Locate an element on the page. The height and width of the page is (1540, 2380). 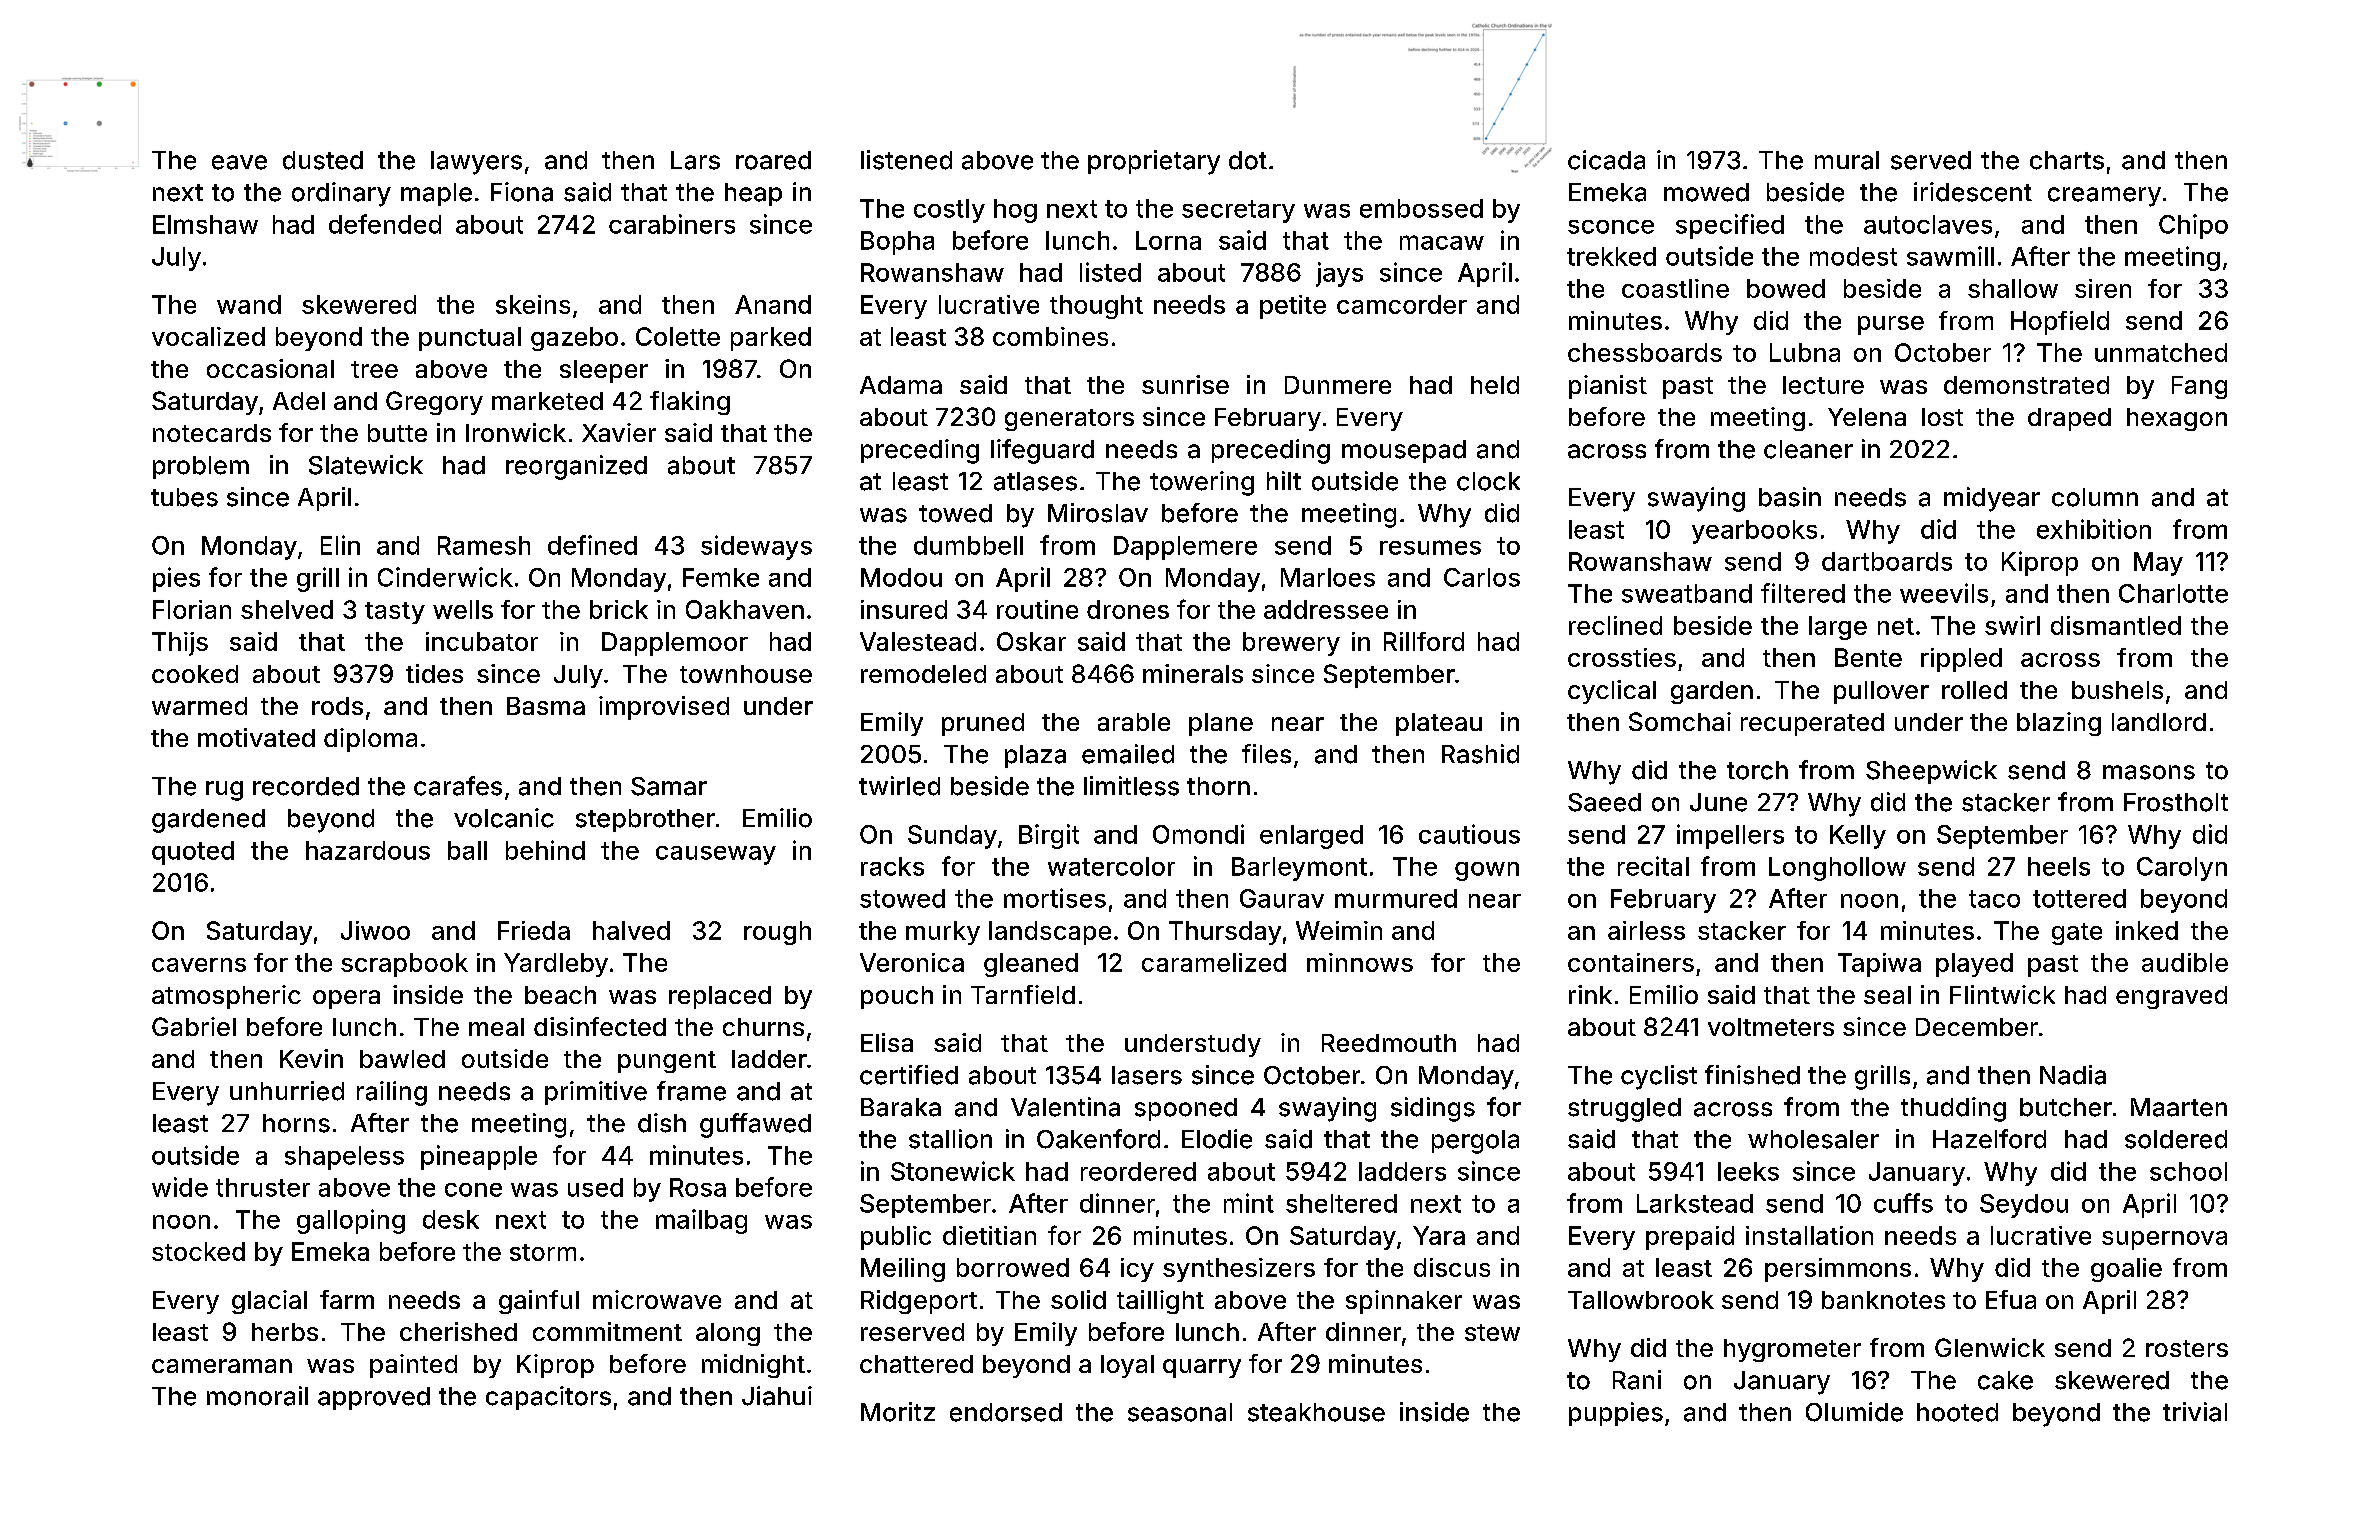
recital is located at coordinates (1653, 866).
